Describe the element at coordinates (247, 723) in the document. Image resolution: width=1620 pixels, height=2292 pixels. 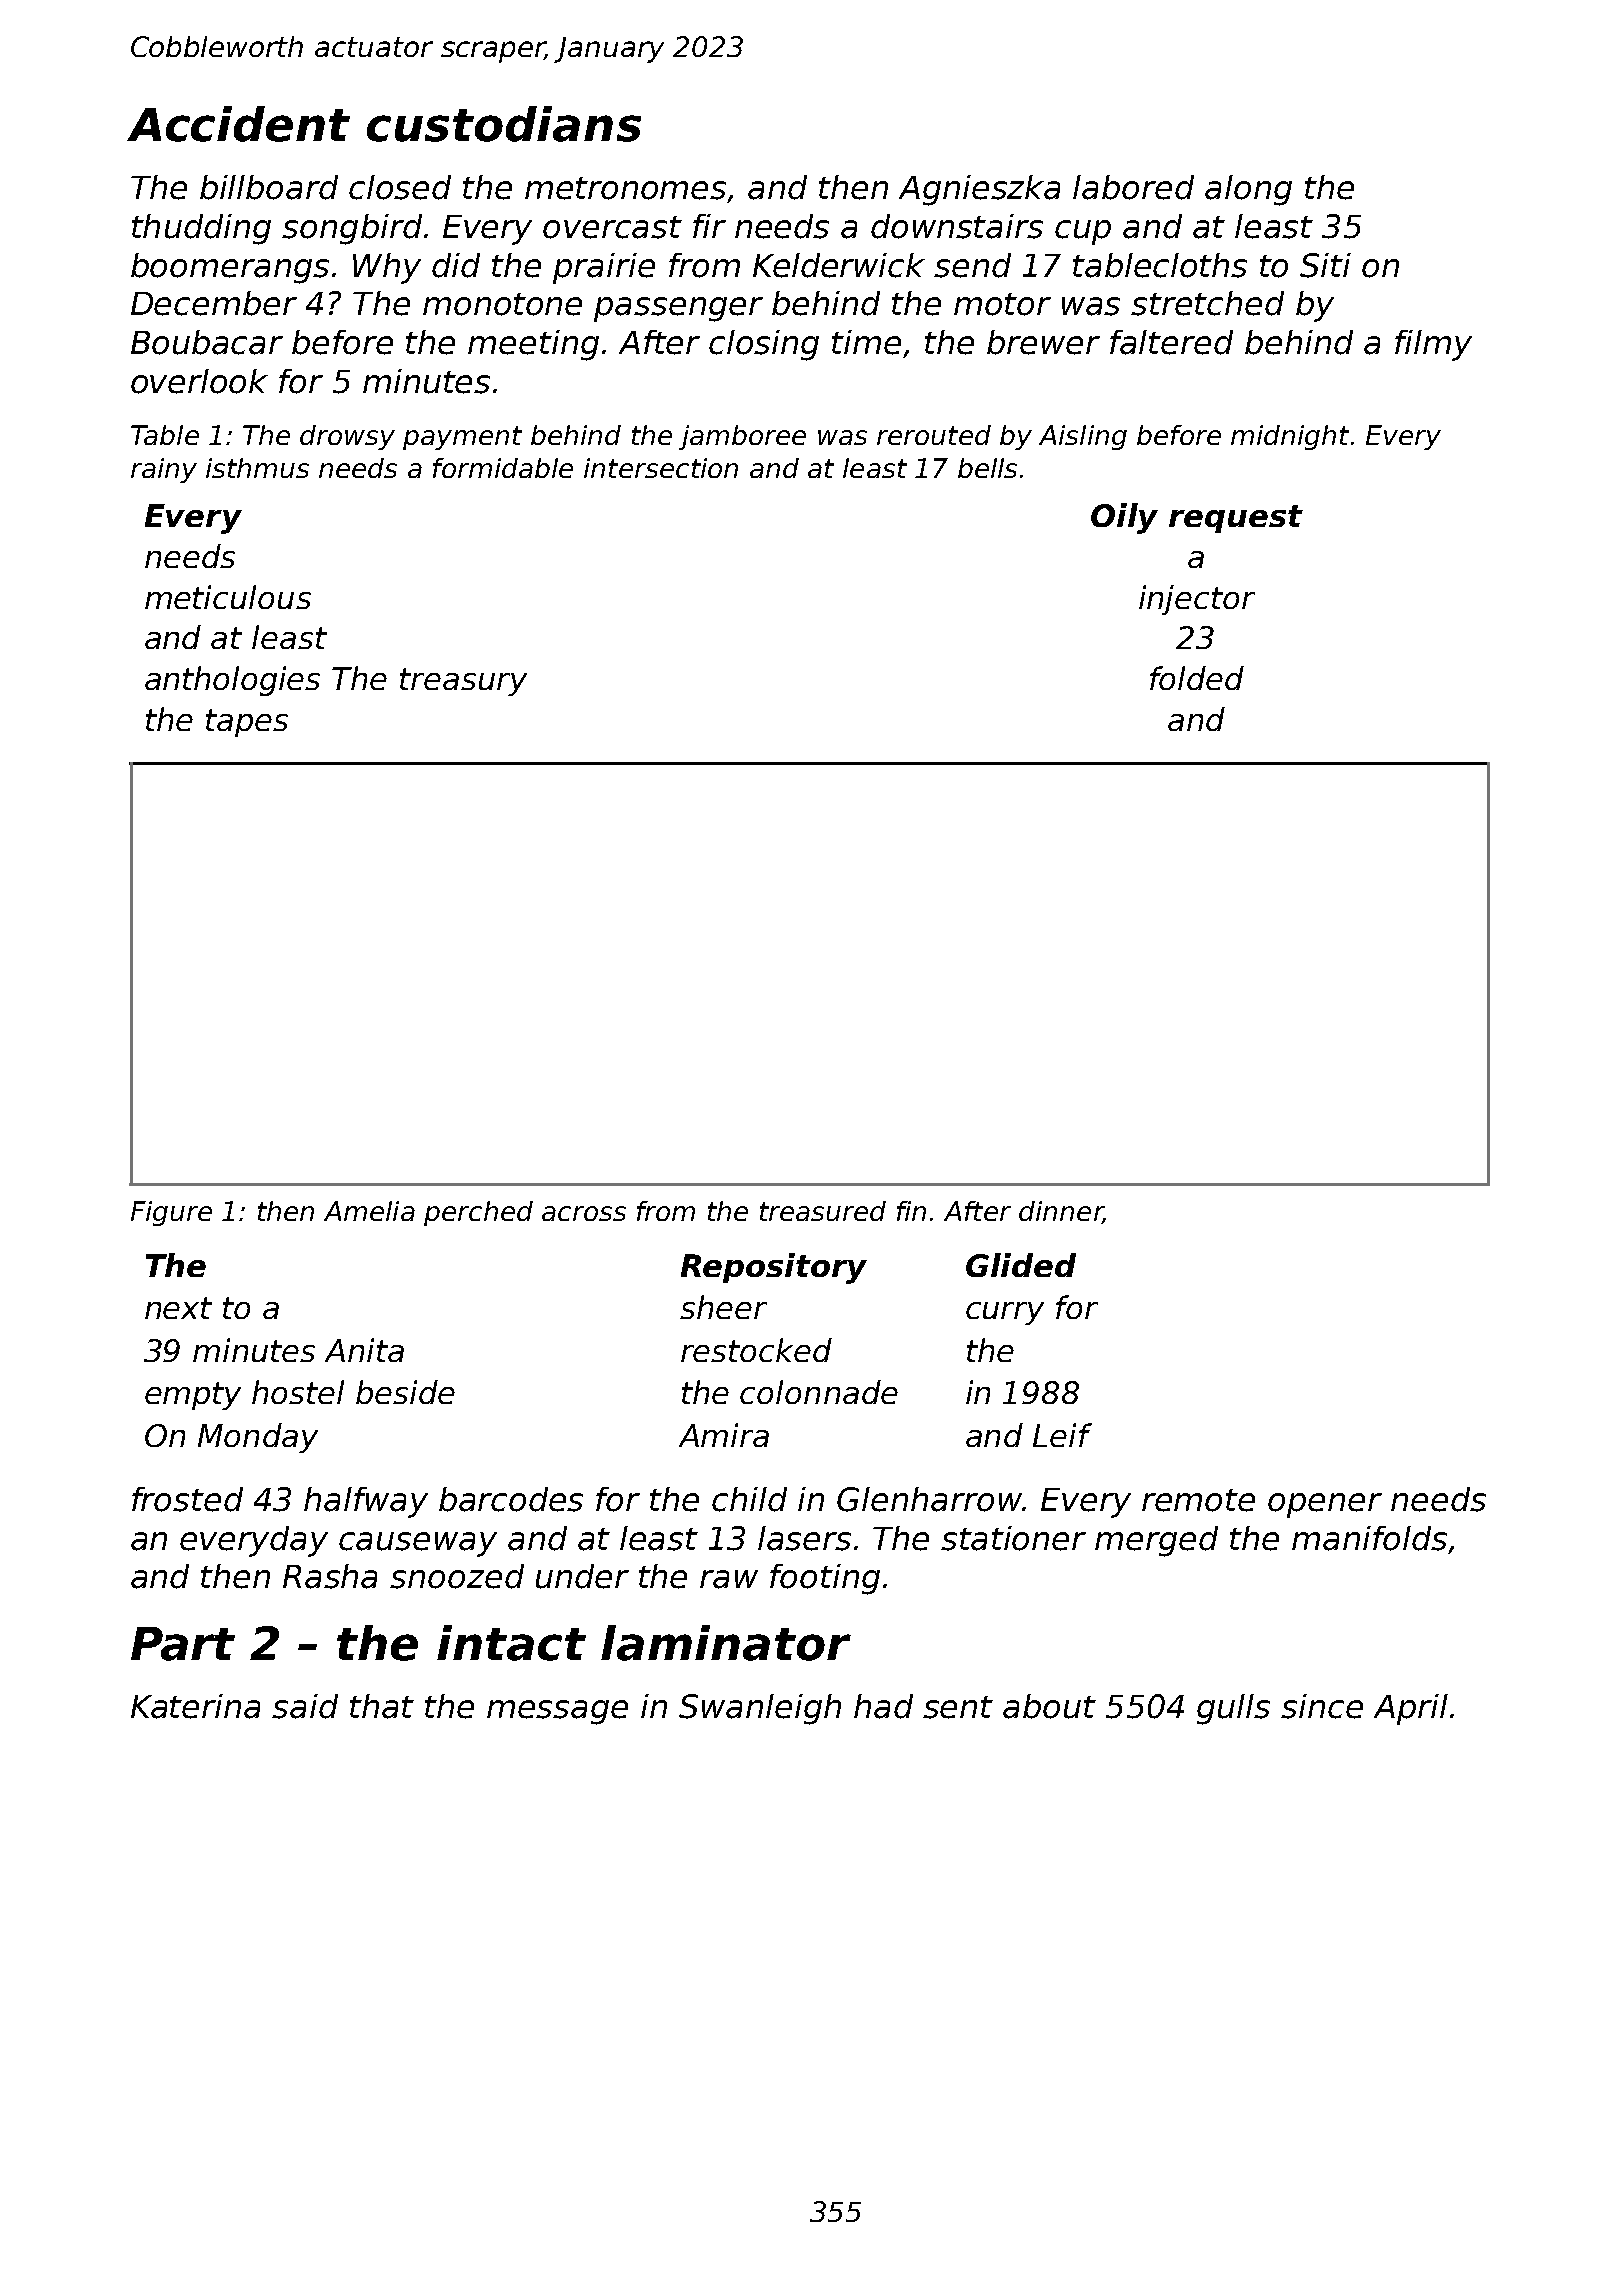
I see `tapes` at that location.
